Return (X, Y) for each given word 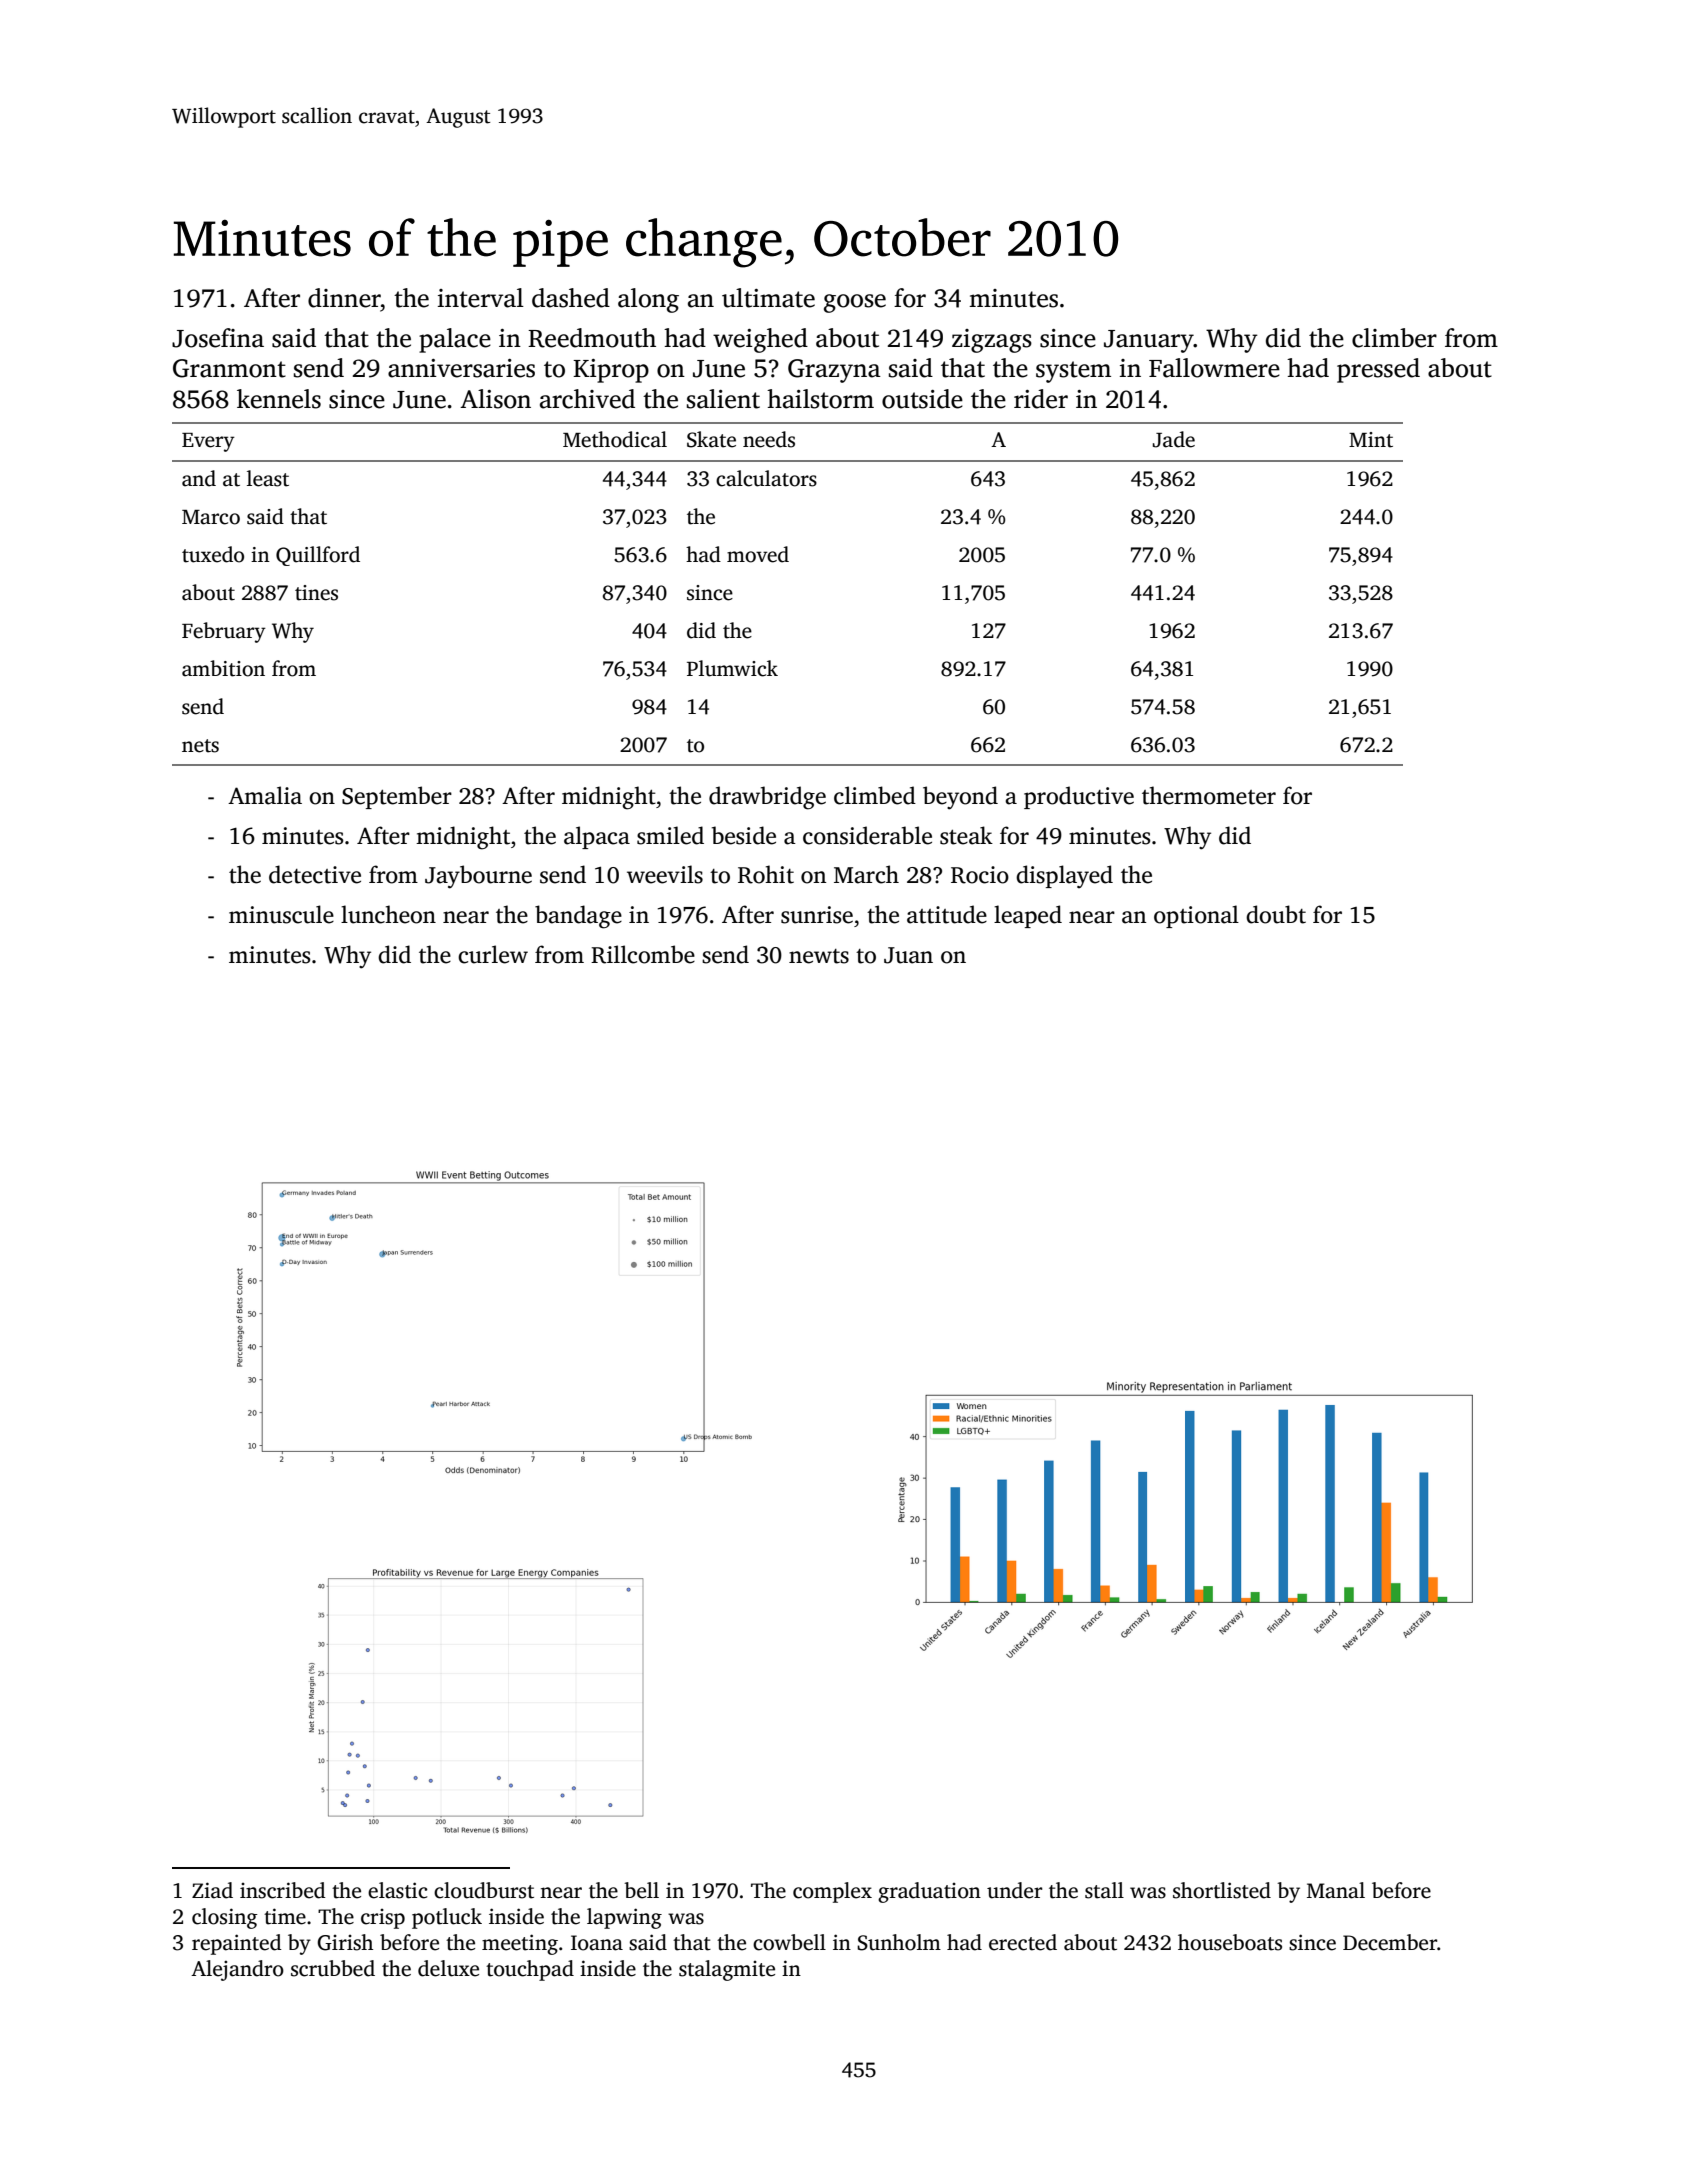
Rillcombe (643, 954)
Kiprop (611, 371)
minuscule (281, 914)
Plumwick (732, 668)
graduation (929, 1892)
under (1014, 1890)
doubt (1276, 914)
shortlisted (1222, 1890)
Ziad (212, 1890)
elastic (398, 1890)
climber (1394, 338)
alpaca (597, 837)
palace (455, 340)
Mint (1371, 440)
